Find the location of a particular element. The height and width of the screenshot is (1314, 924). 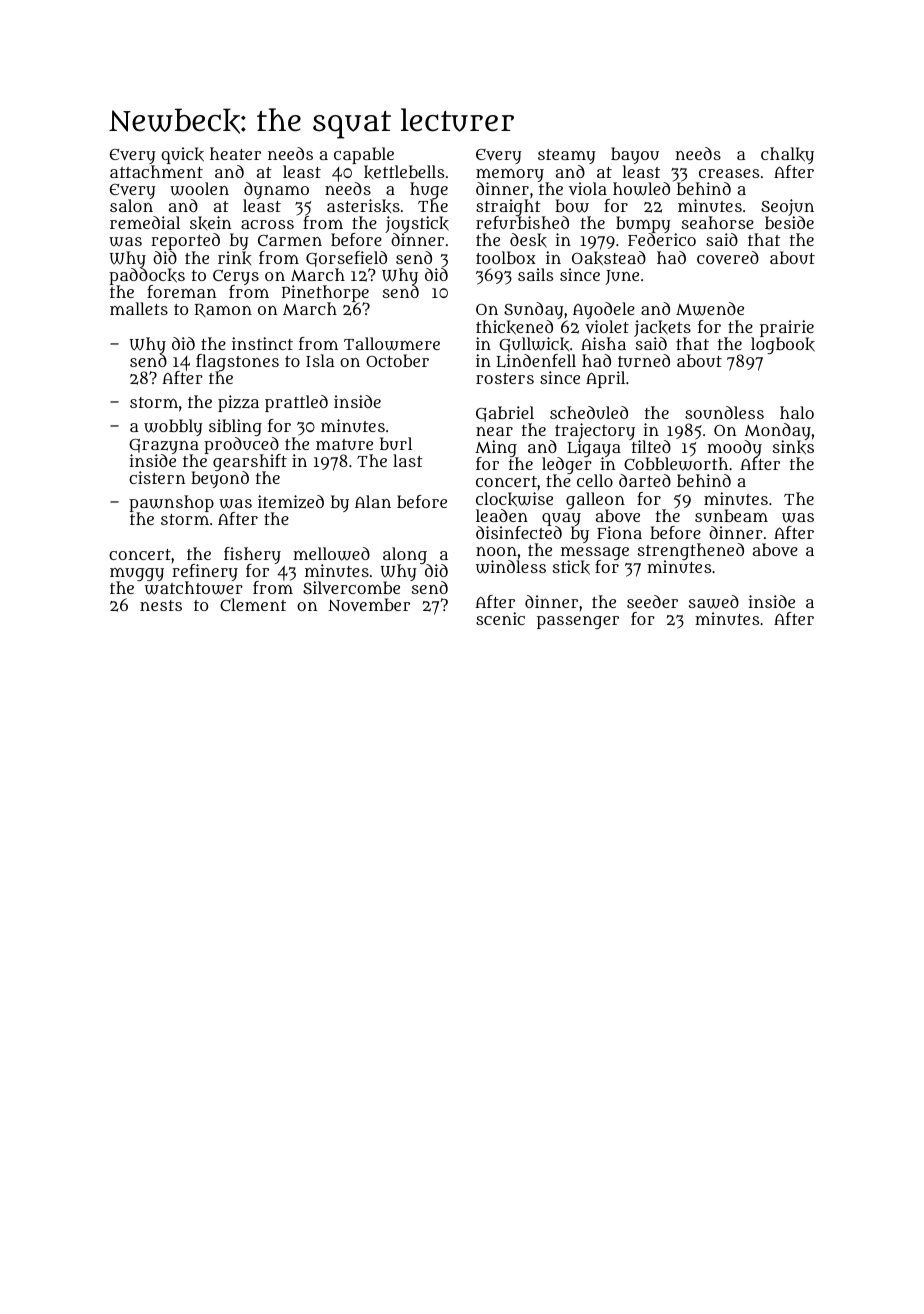

turned is located at coordinates (644, 360).
